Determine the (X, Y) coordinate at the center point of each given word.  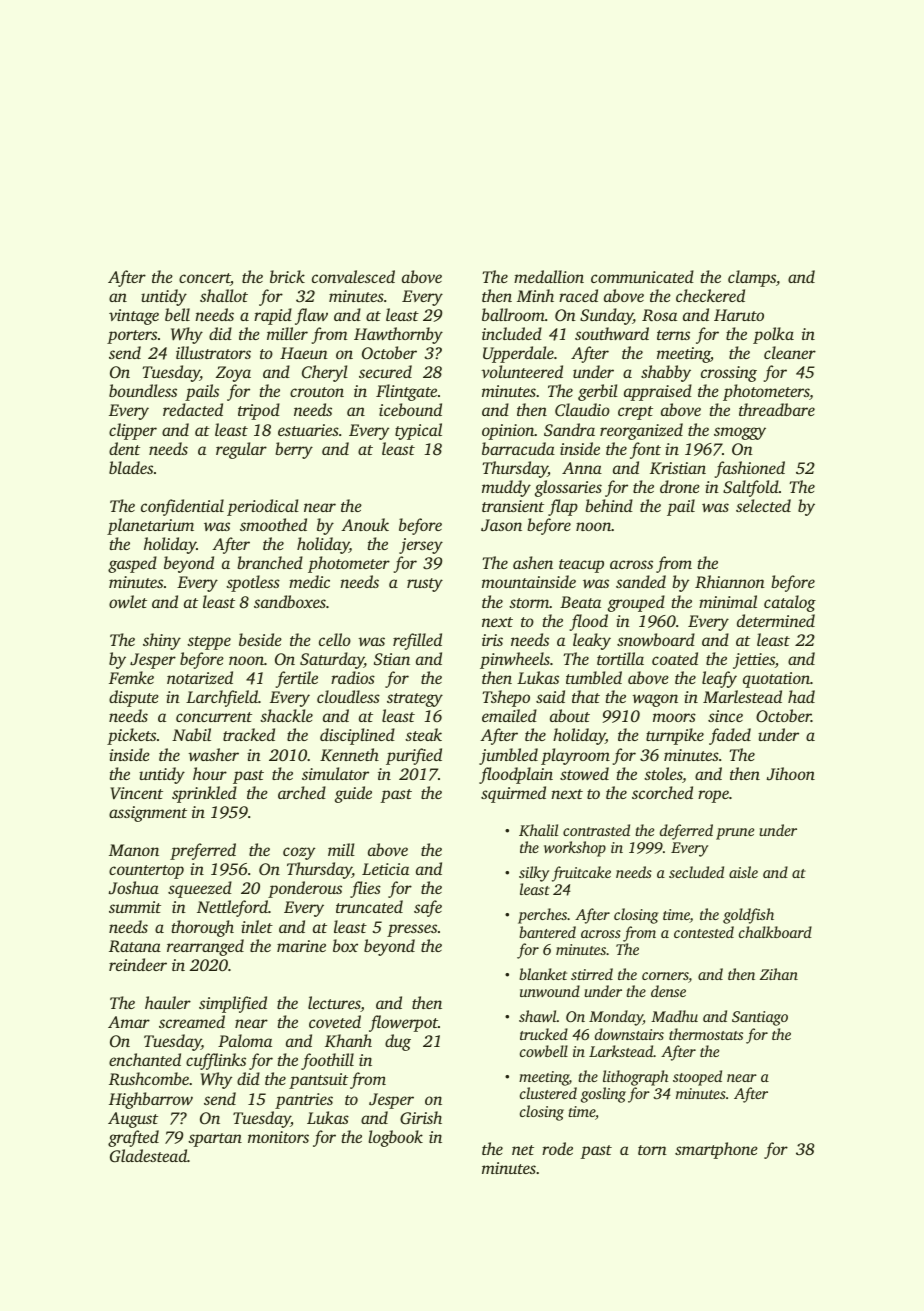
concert (205, 279)
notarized (200, 677)
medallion (549, 276)
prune (735, 834)
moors (674, 717)
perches (542, 916)
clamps (752, 278)
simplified (233, 1004)
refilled (417, 641)
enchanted (145, 1059)
